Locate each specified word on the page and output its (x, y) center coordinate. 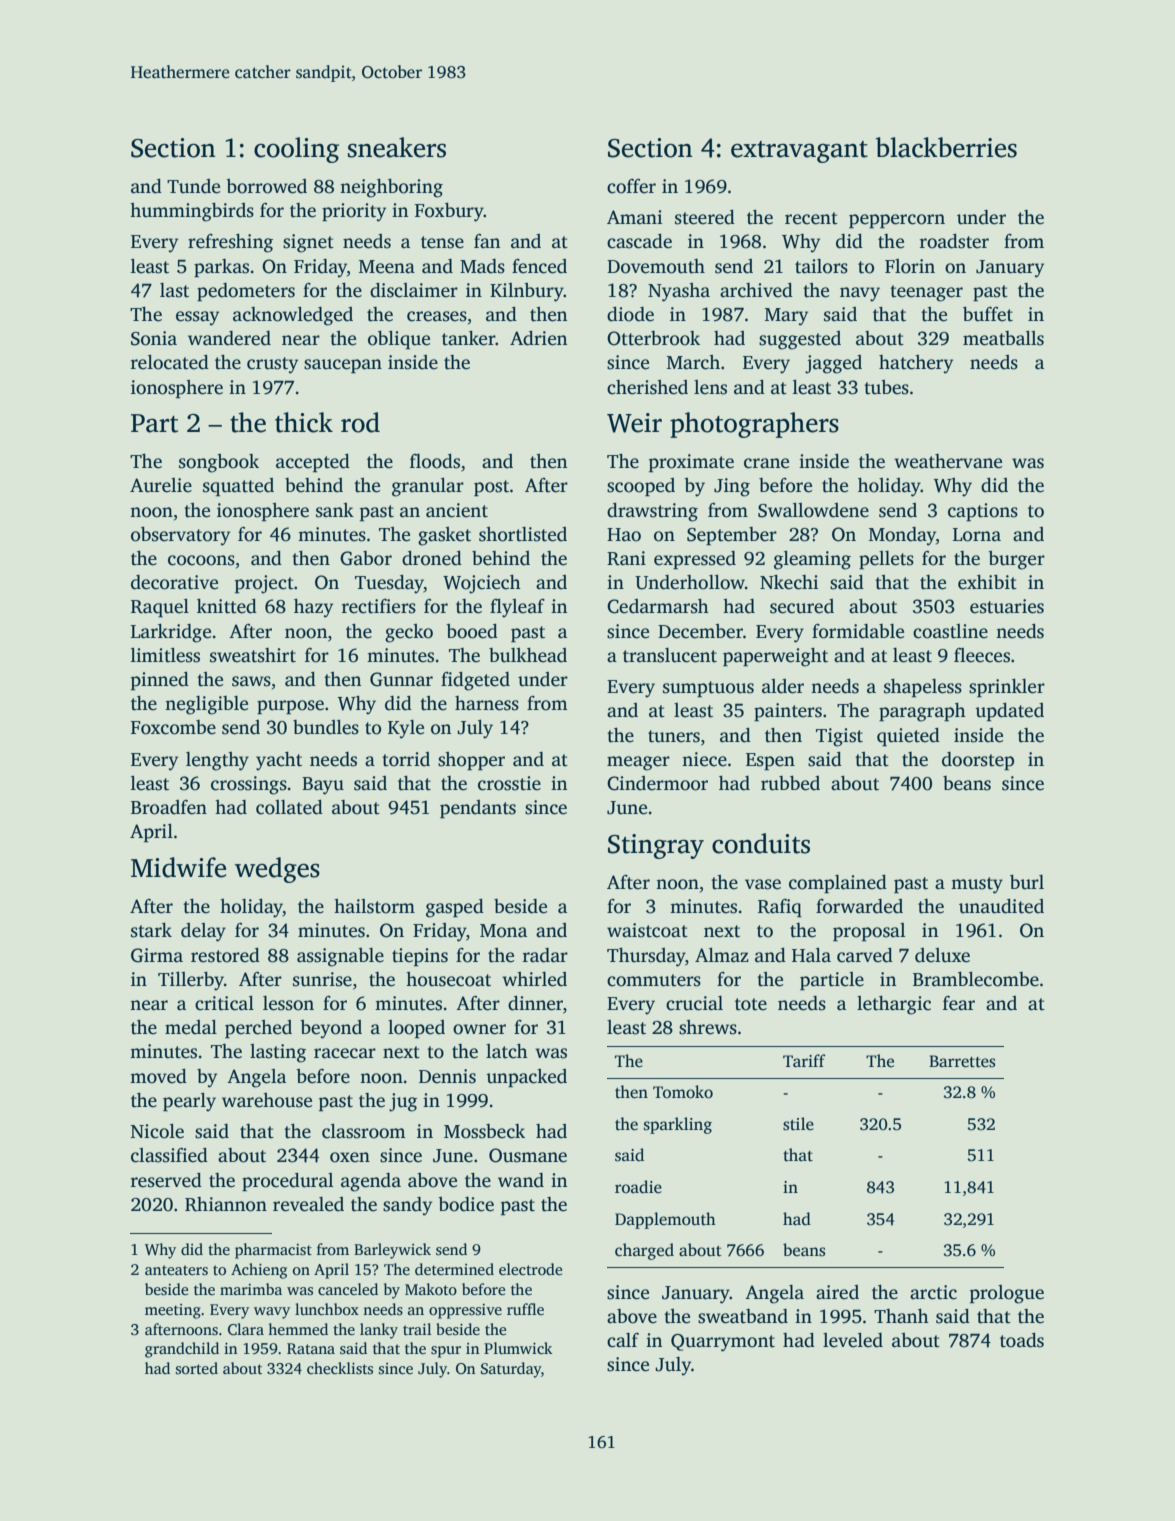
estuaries (1007, 606)
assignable (340, 957)
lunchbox (327, 1309)
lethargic (894, 1005)
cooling (296, 150)
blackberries (946, 147)
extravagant (799, 152)
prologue (1007, 1294)
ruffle (525, 1309)
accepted (313, 463)
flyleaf (517, 608)
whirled (534, 979)
